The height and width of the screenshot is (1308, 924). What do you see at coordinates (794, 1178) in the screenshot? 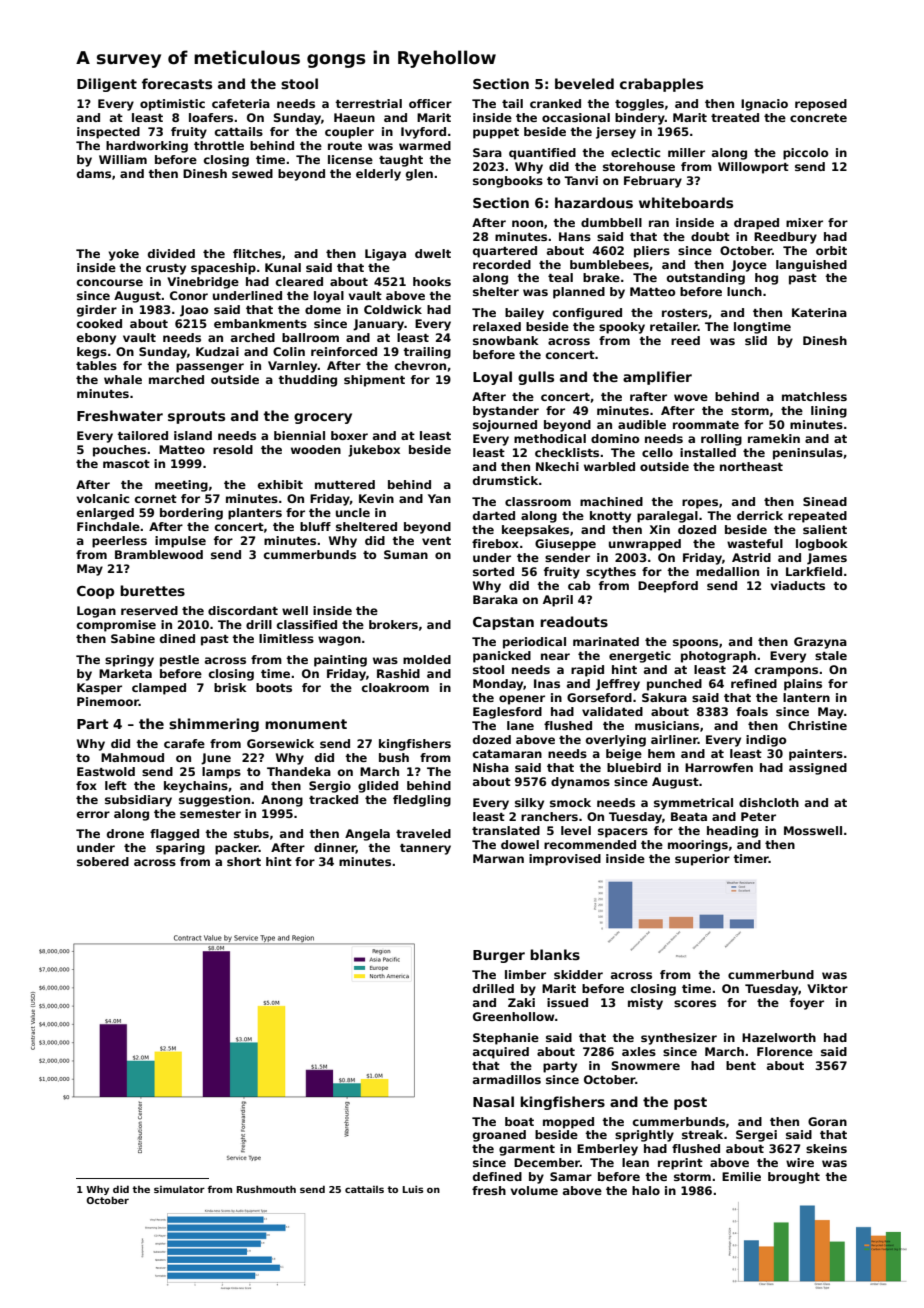
I see `brought` at bounding box center [794, 1178].
